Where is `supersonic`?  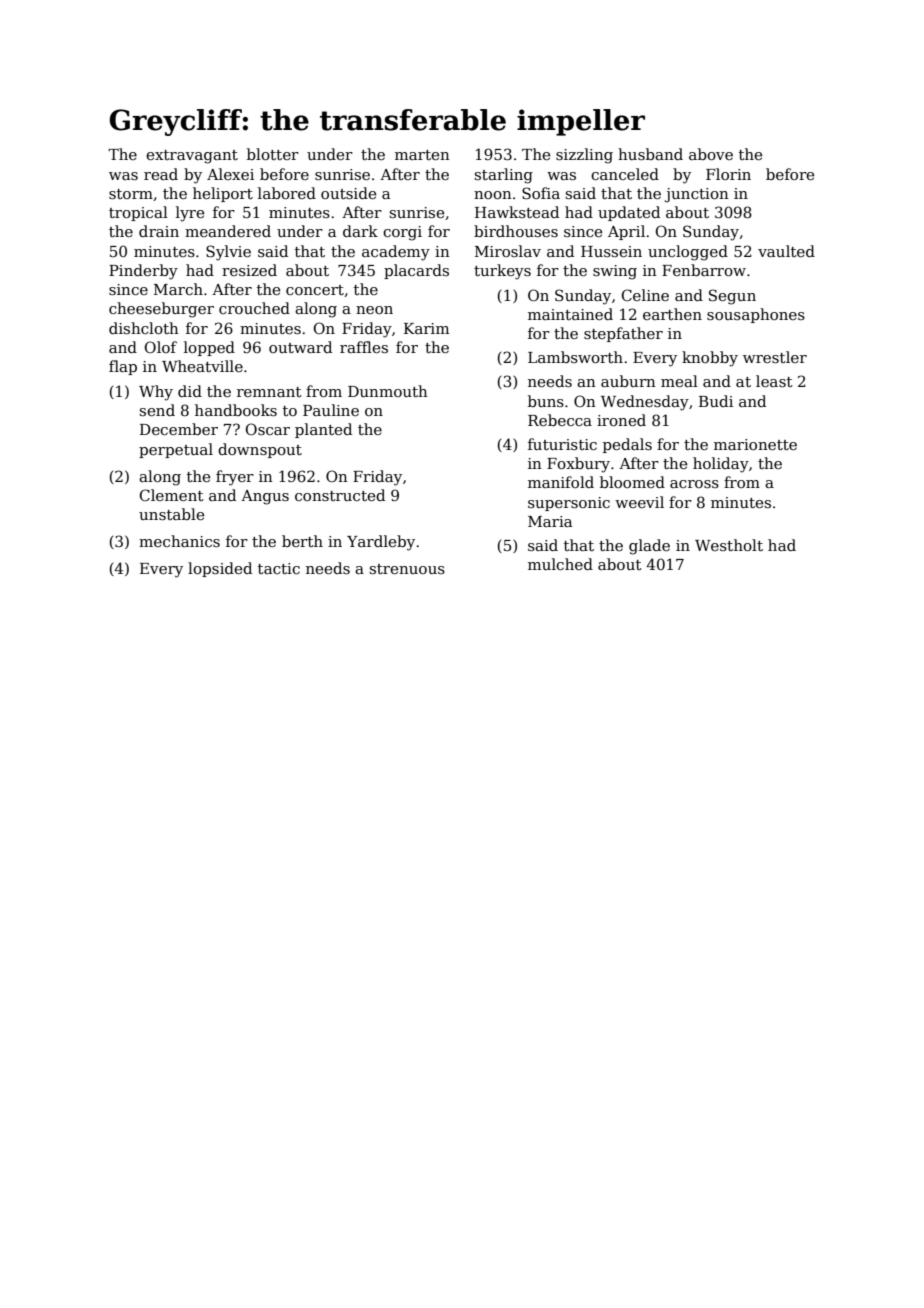 supersonic is located at coordinates (569, 504).
